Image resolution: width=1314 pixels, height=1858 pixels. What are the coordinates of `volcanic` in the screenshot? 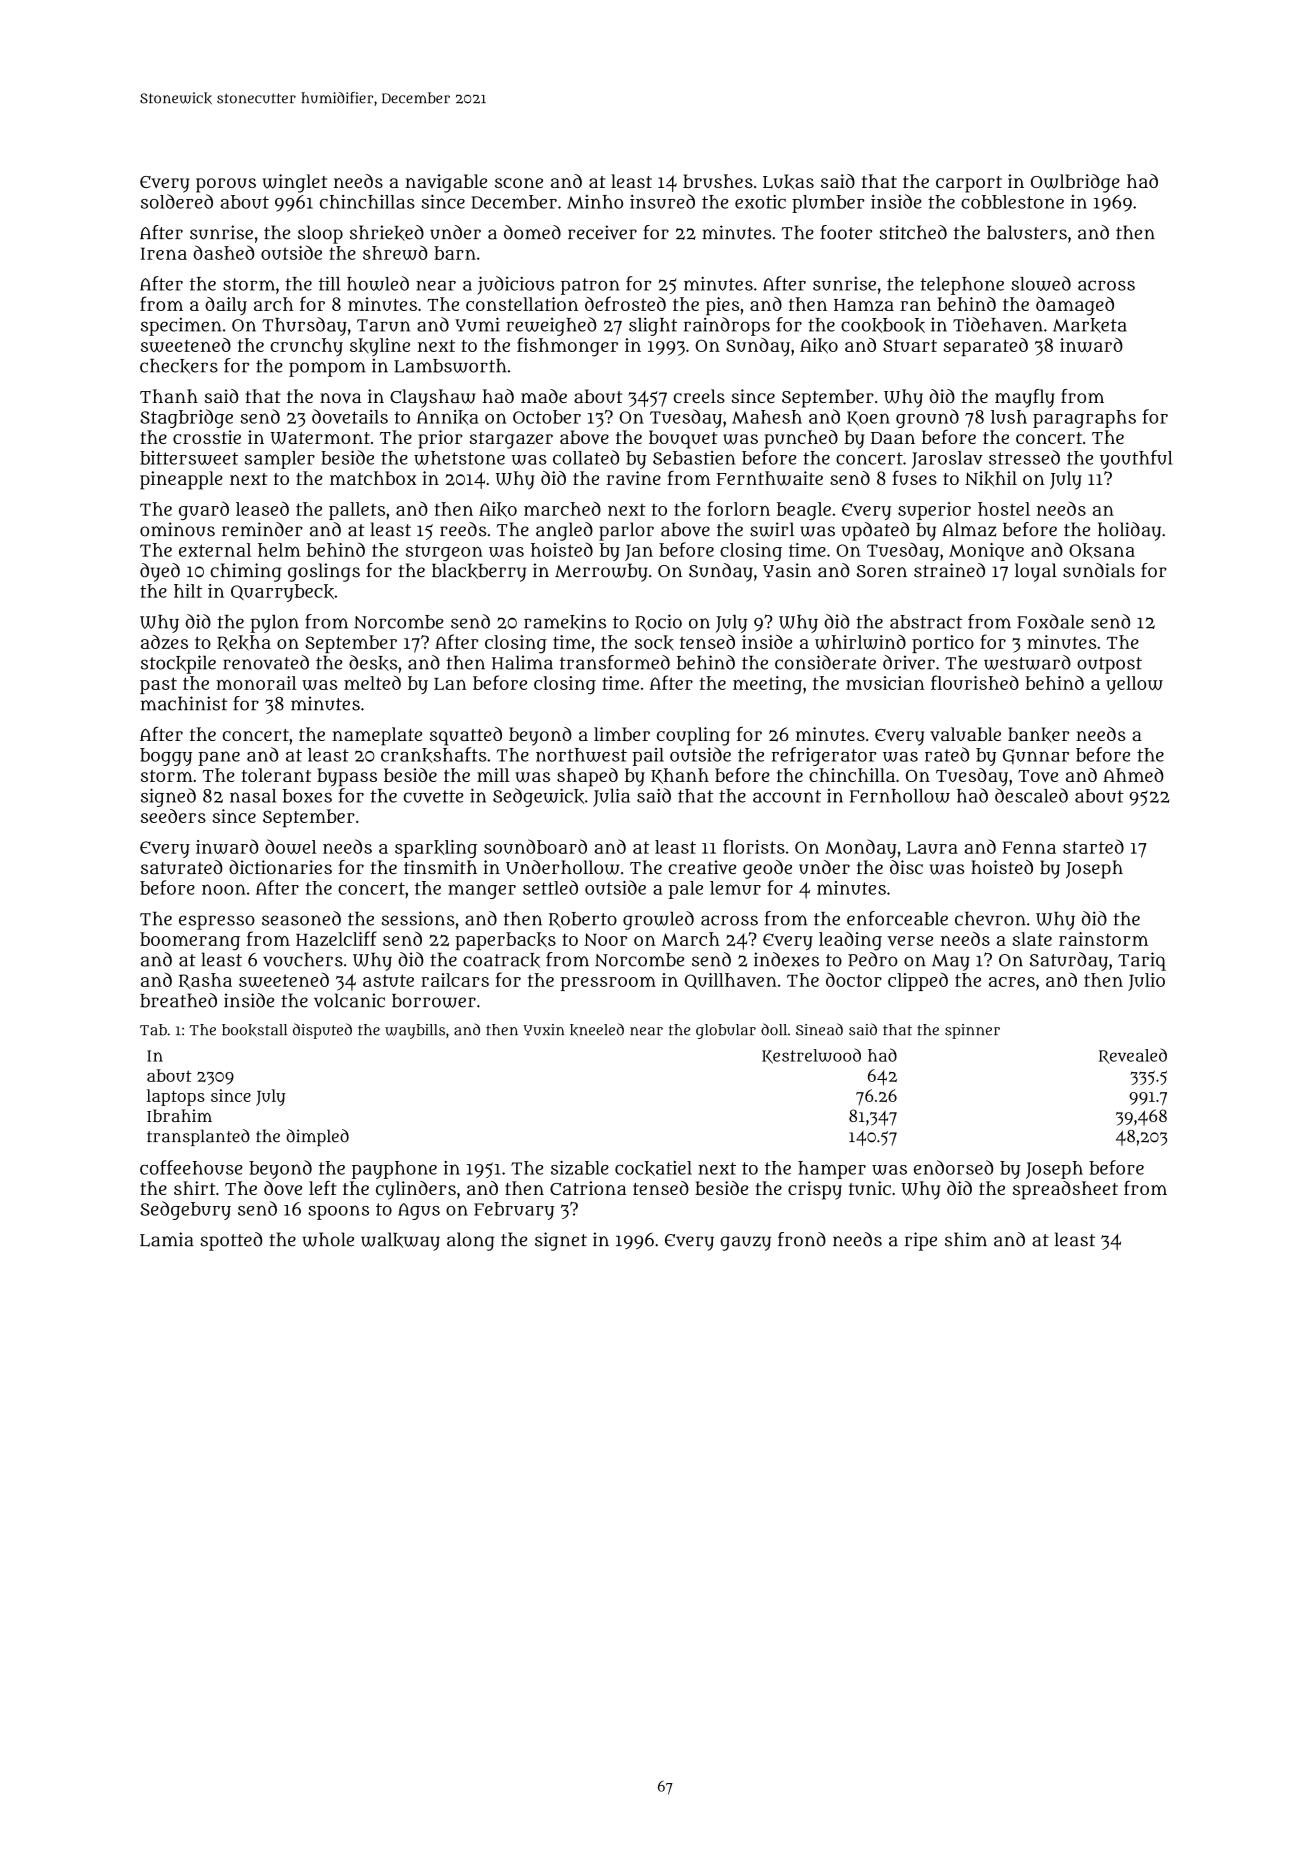 It's located at (349, 1000).
